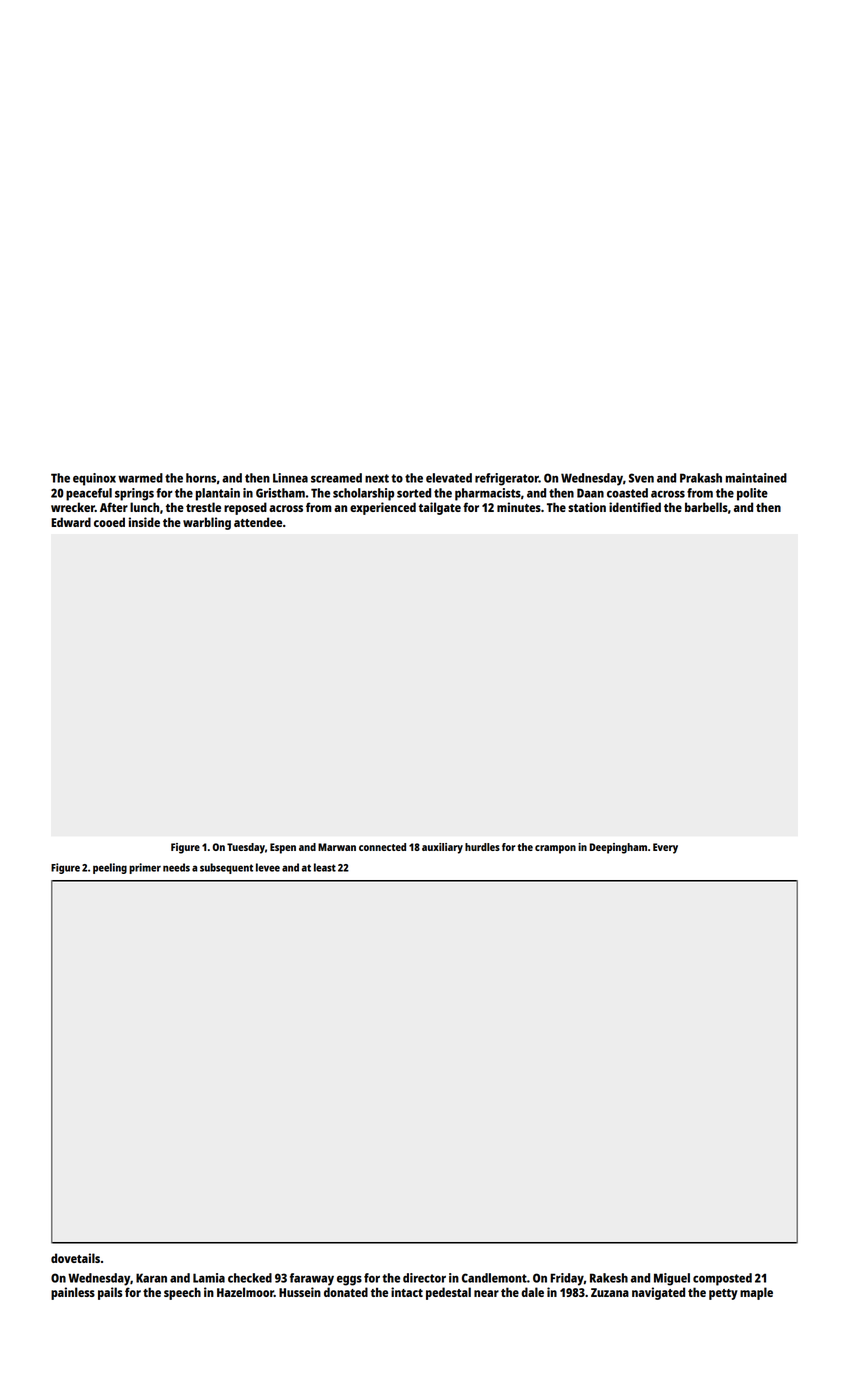 The image size is (849, 1400). I want to click on refrigerator, so click(507, 479).
